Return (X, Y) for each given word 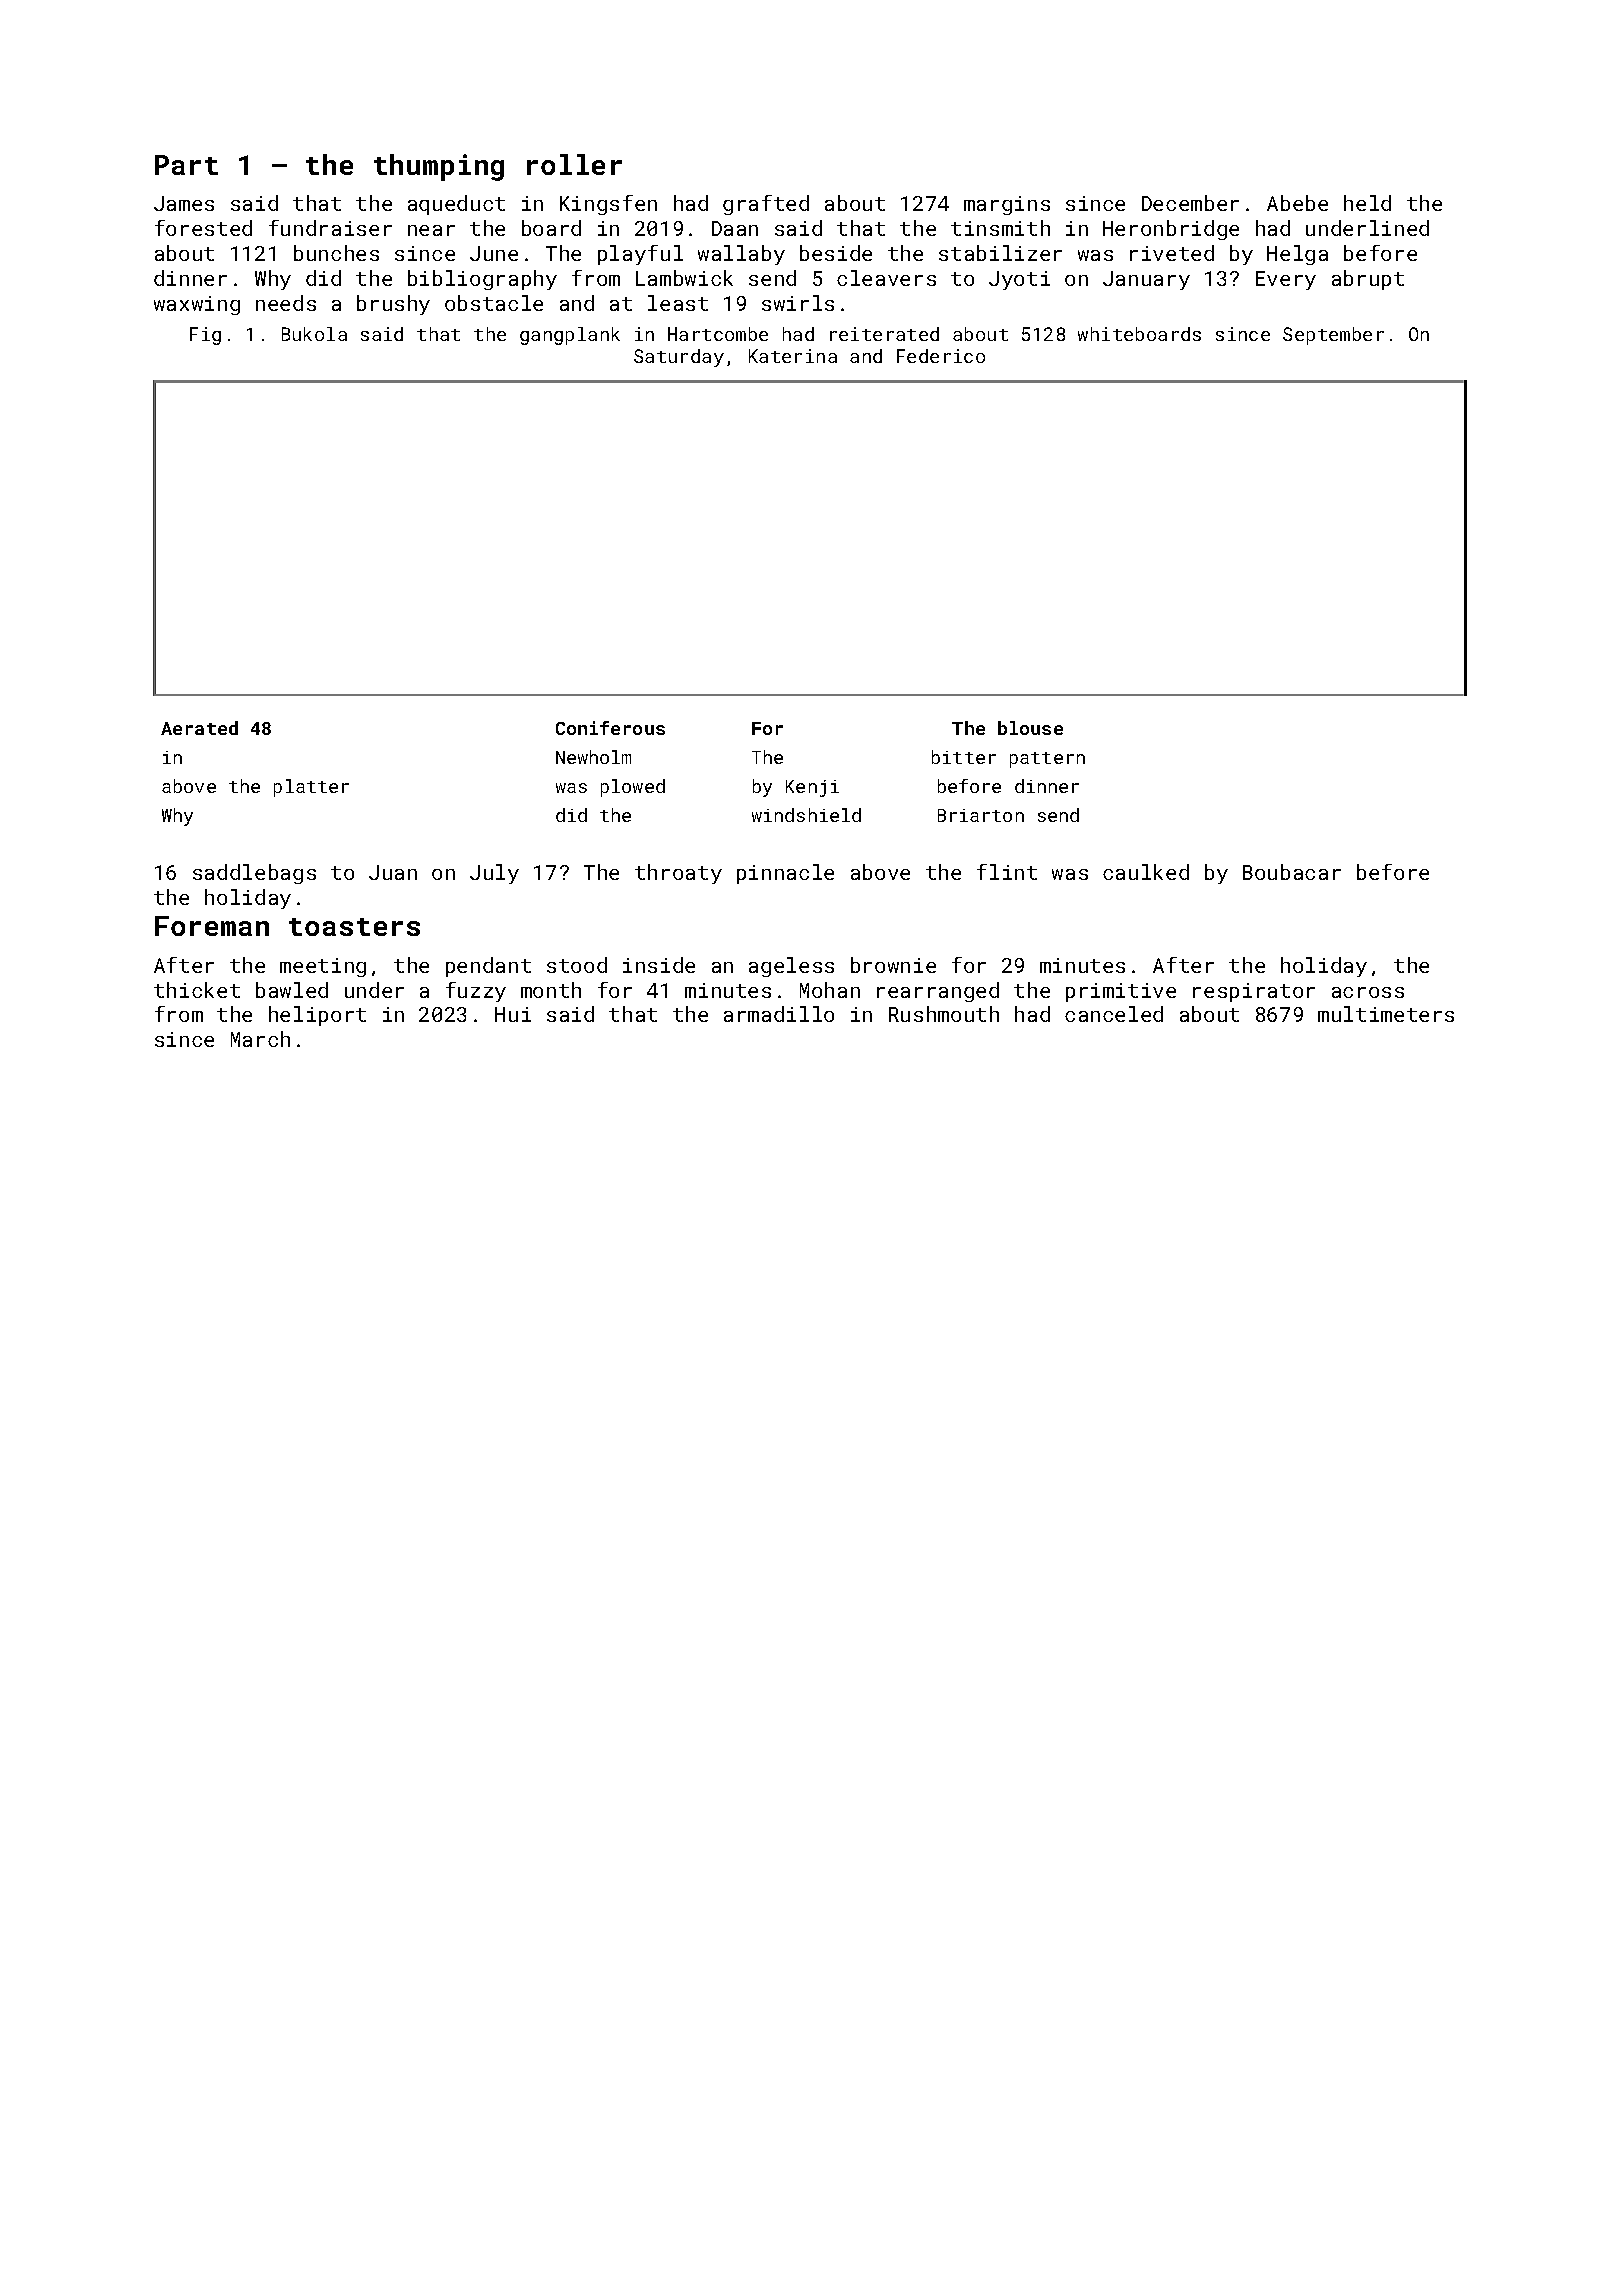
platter (311, 788)
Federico (941, 356)
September (1333, 336)
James (184, 203)
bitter (964, 757)
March (260, 1039)
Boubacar (1292, 872)
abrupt (1368, 280)
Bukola (314, 334)
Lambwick (684, 278)
